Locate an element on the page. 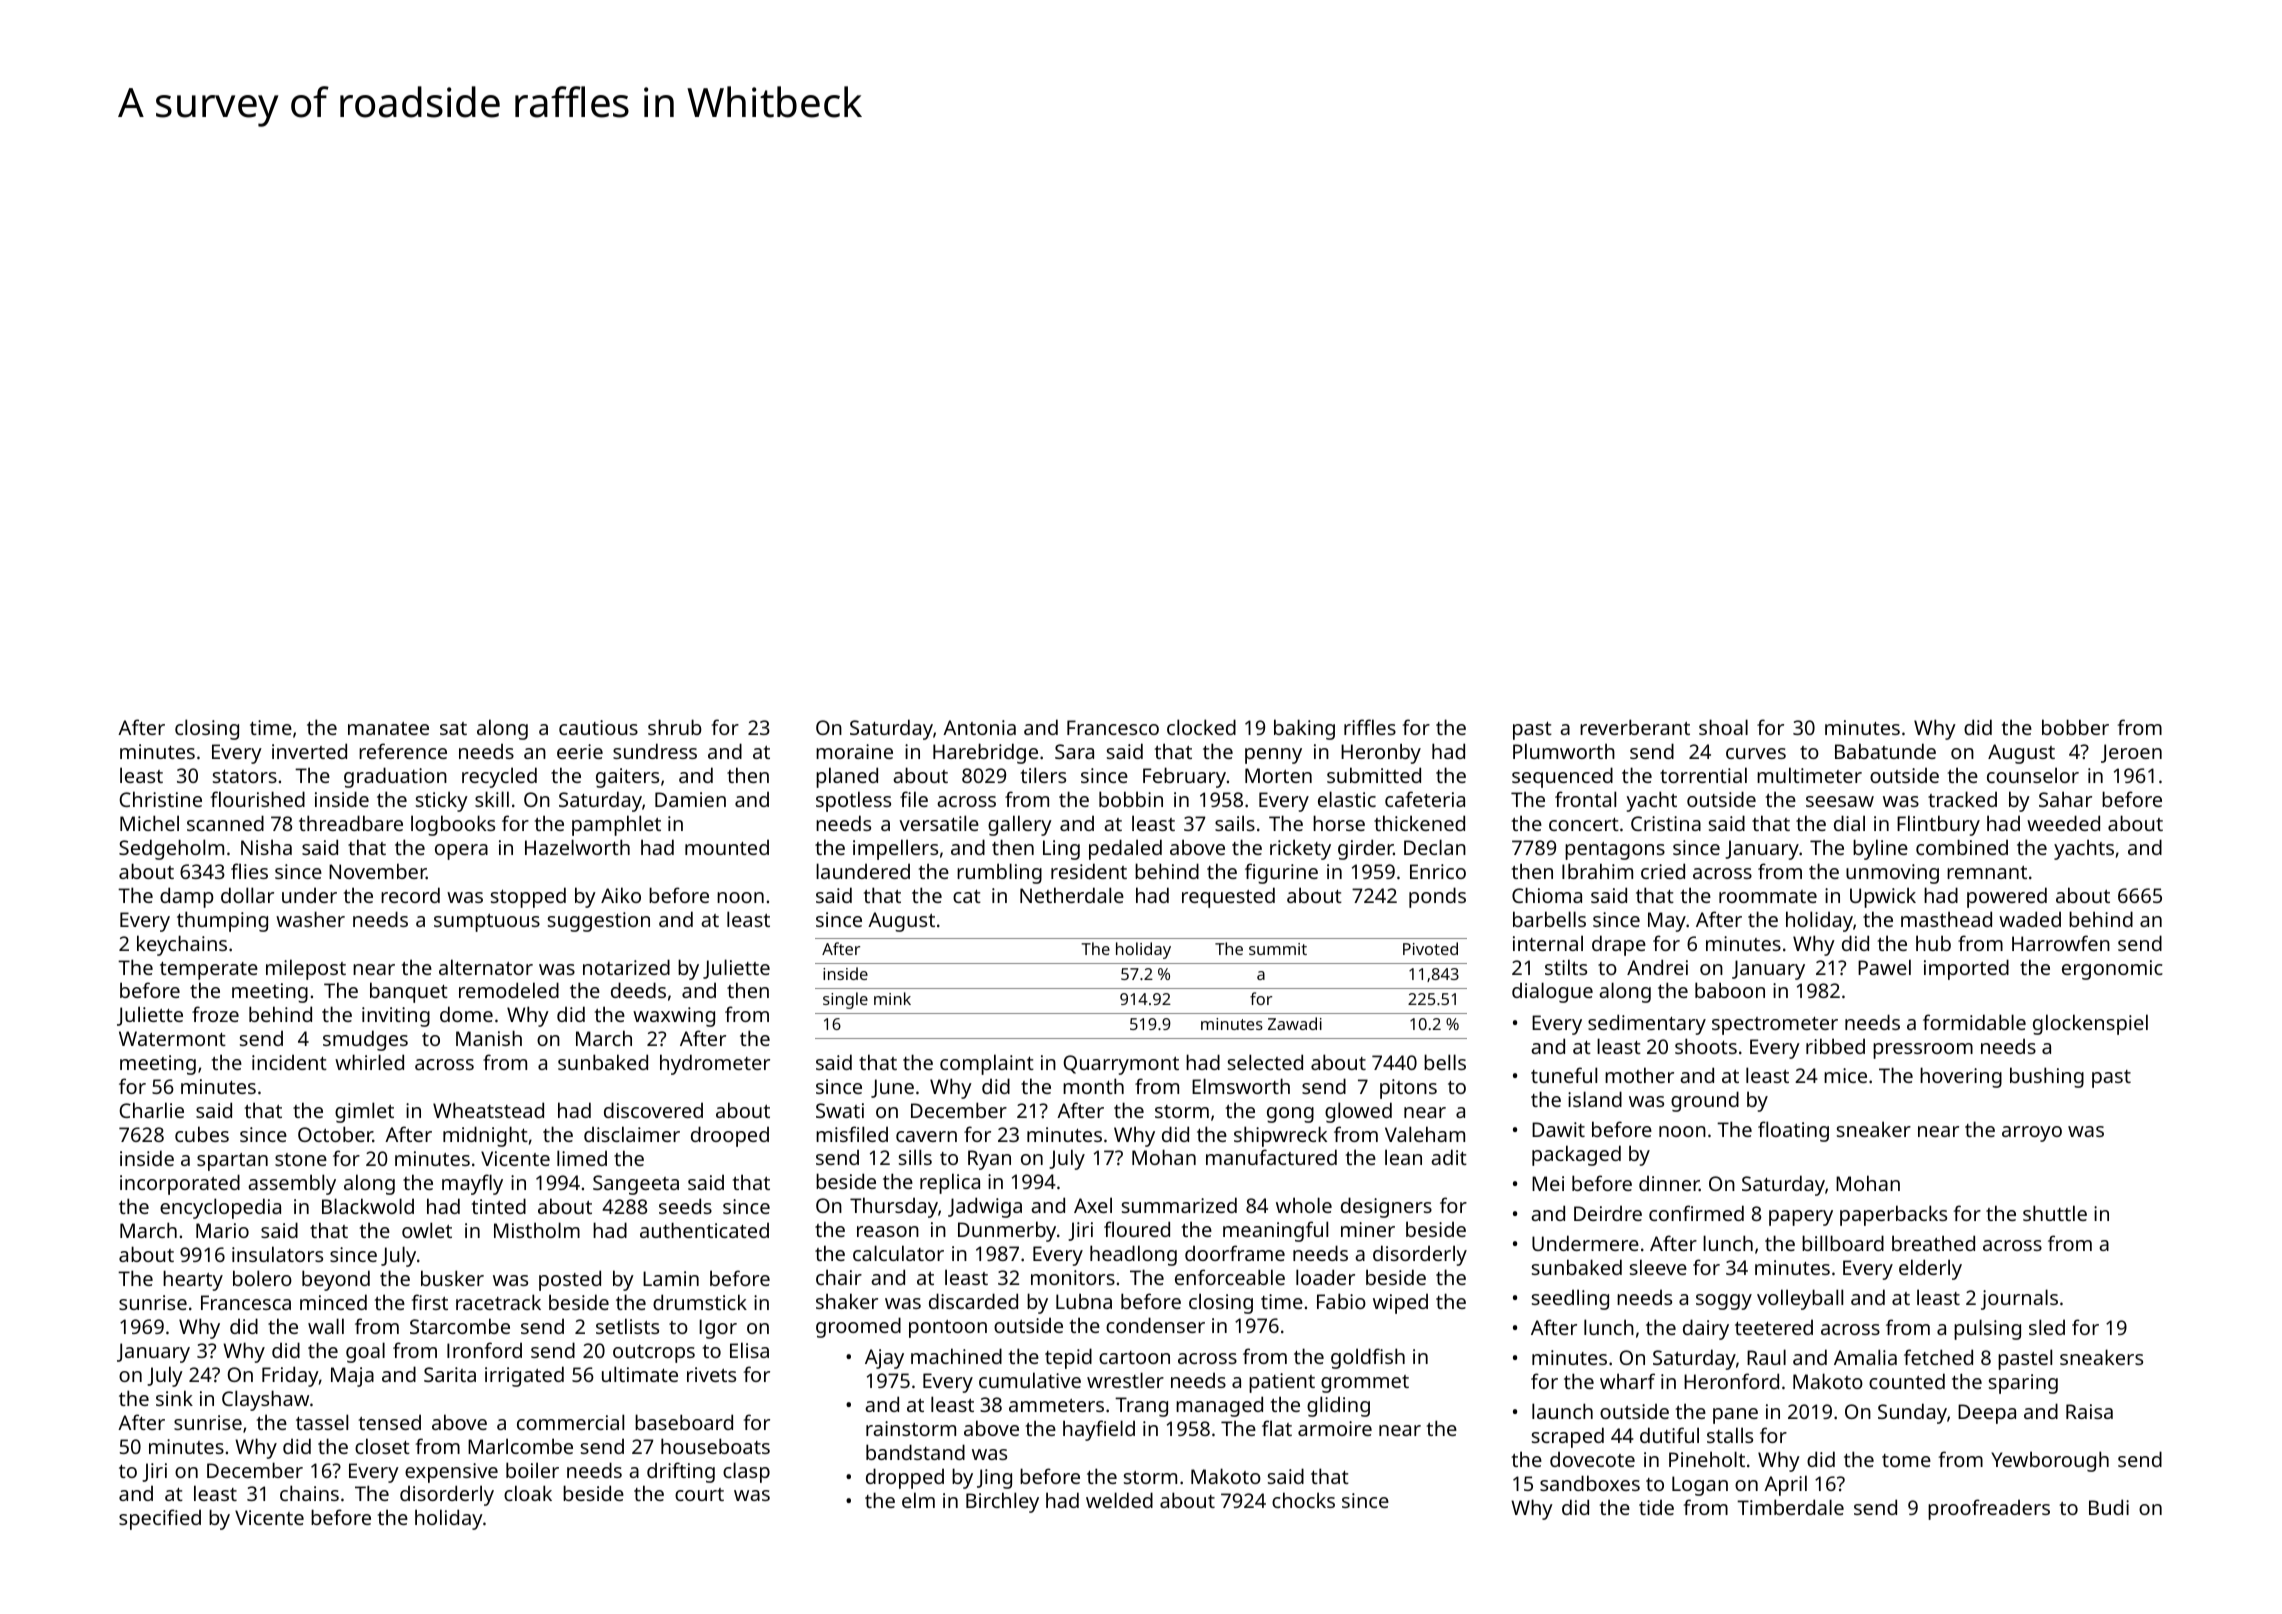  Sarita is located at coordinates (450, 1374).
